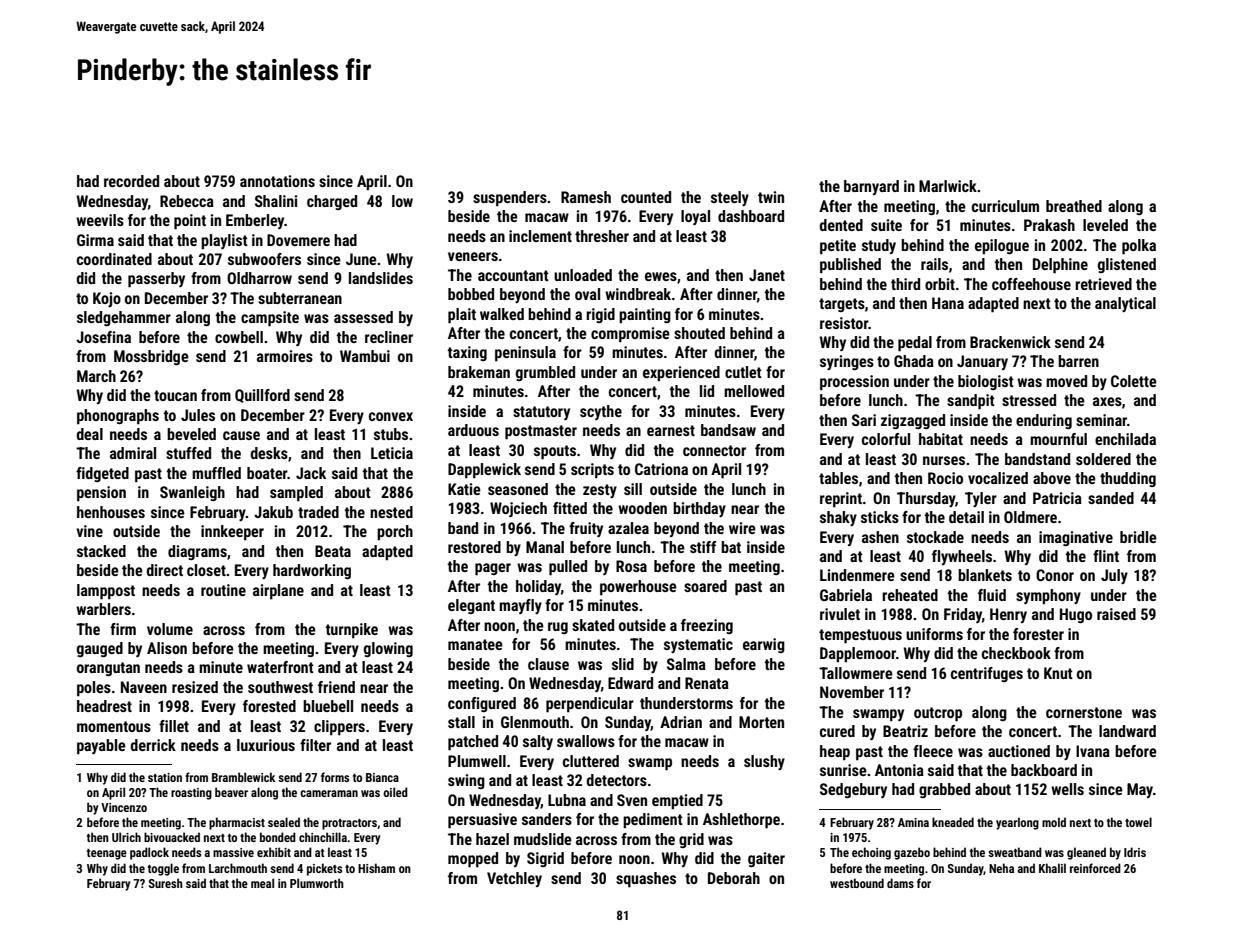 Image resolution: width=1233 pixels, height=952 pixels. I want to click on subwoofers, so click(264, 259).
